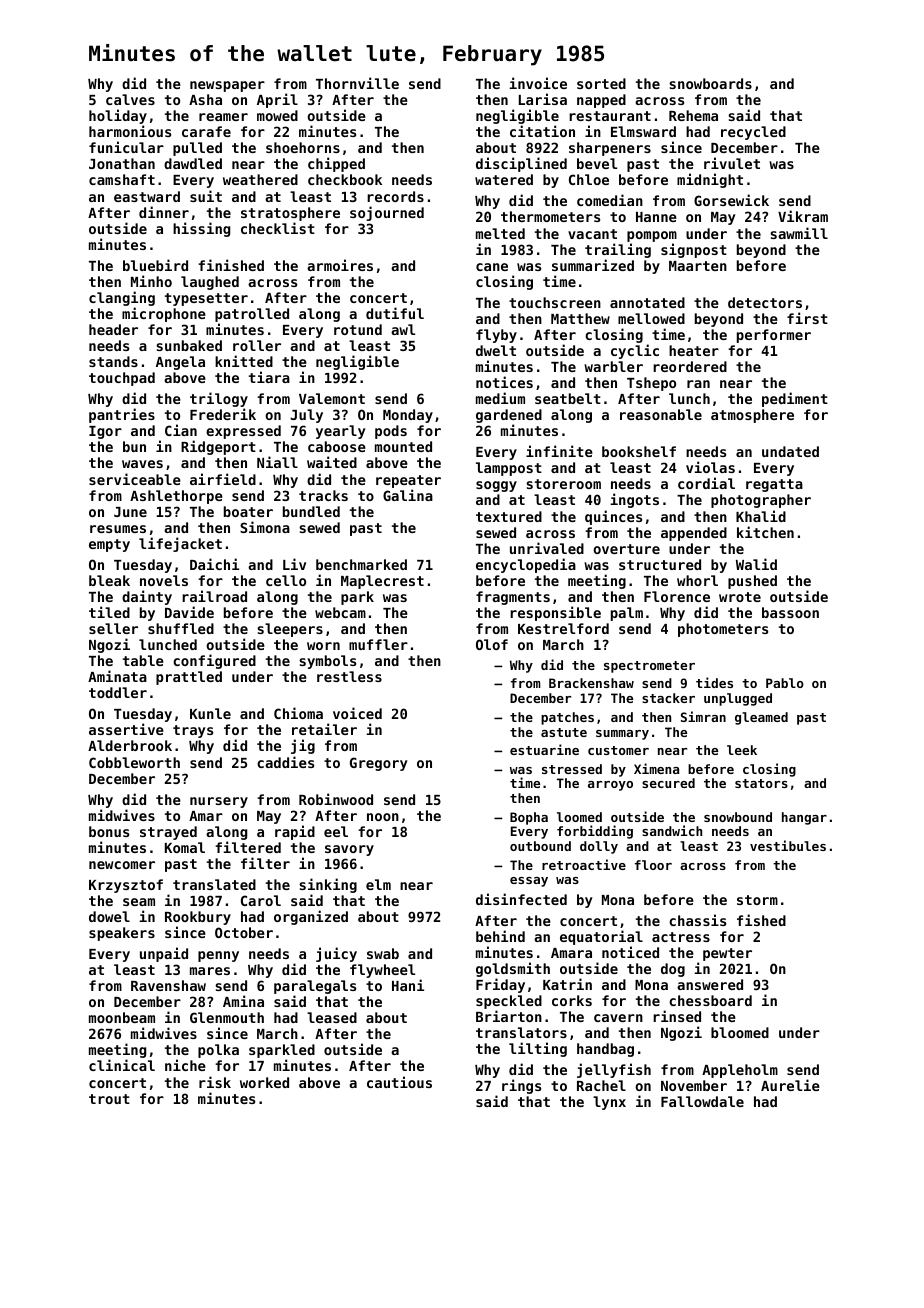 Image resolution: width=924 pixels, height=1308 pixels. Describe the element at coordinates (509, 469) in the screenshot. I see `lamppost` at that location.
